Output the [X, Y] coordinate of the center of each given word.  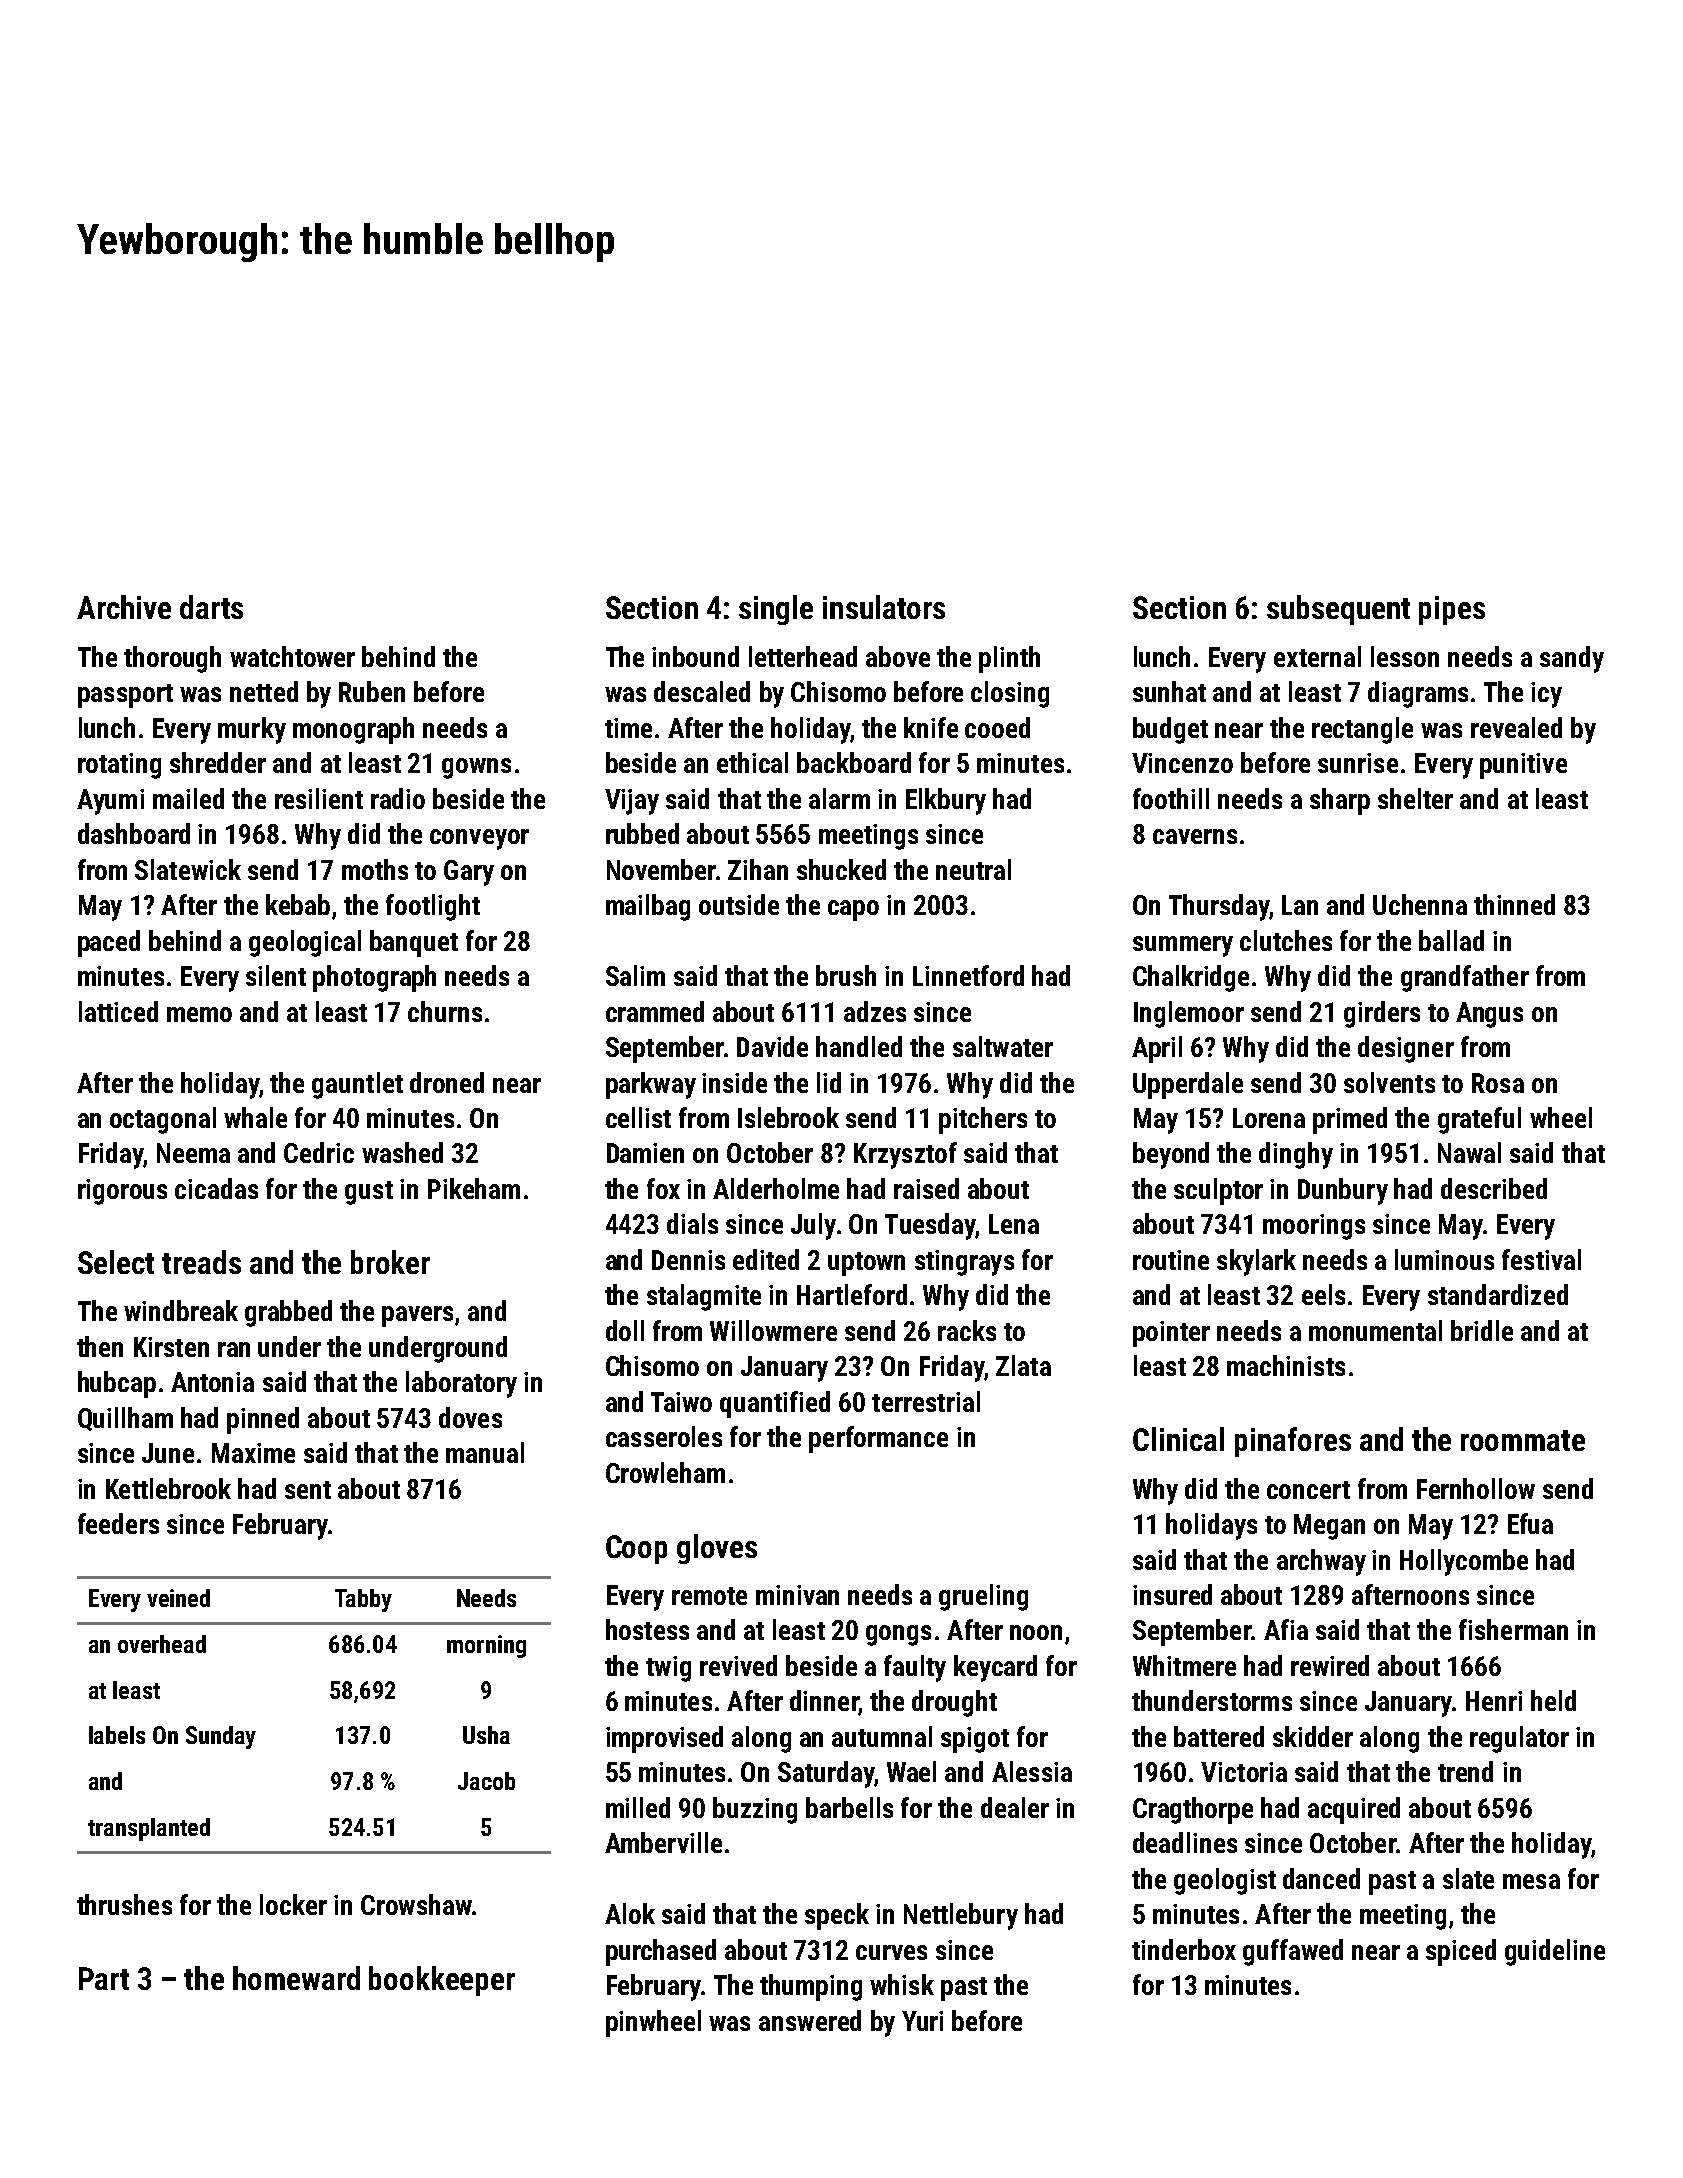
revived [738, 1665]
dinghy [1296, 1155]
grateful [1479, 1120]
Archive [124, 607]
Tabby [363, 1600]
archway [1321, 1562]
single [776, 610]
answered [810, 2020]
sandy [1572, 659]
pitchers [983, 1120]
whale [255, 1117]
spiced [1461, 1952]
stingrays [964, 1263]
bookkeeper [442, 1981]
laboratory [461, 1384]
